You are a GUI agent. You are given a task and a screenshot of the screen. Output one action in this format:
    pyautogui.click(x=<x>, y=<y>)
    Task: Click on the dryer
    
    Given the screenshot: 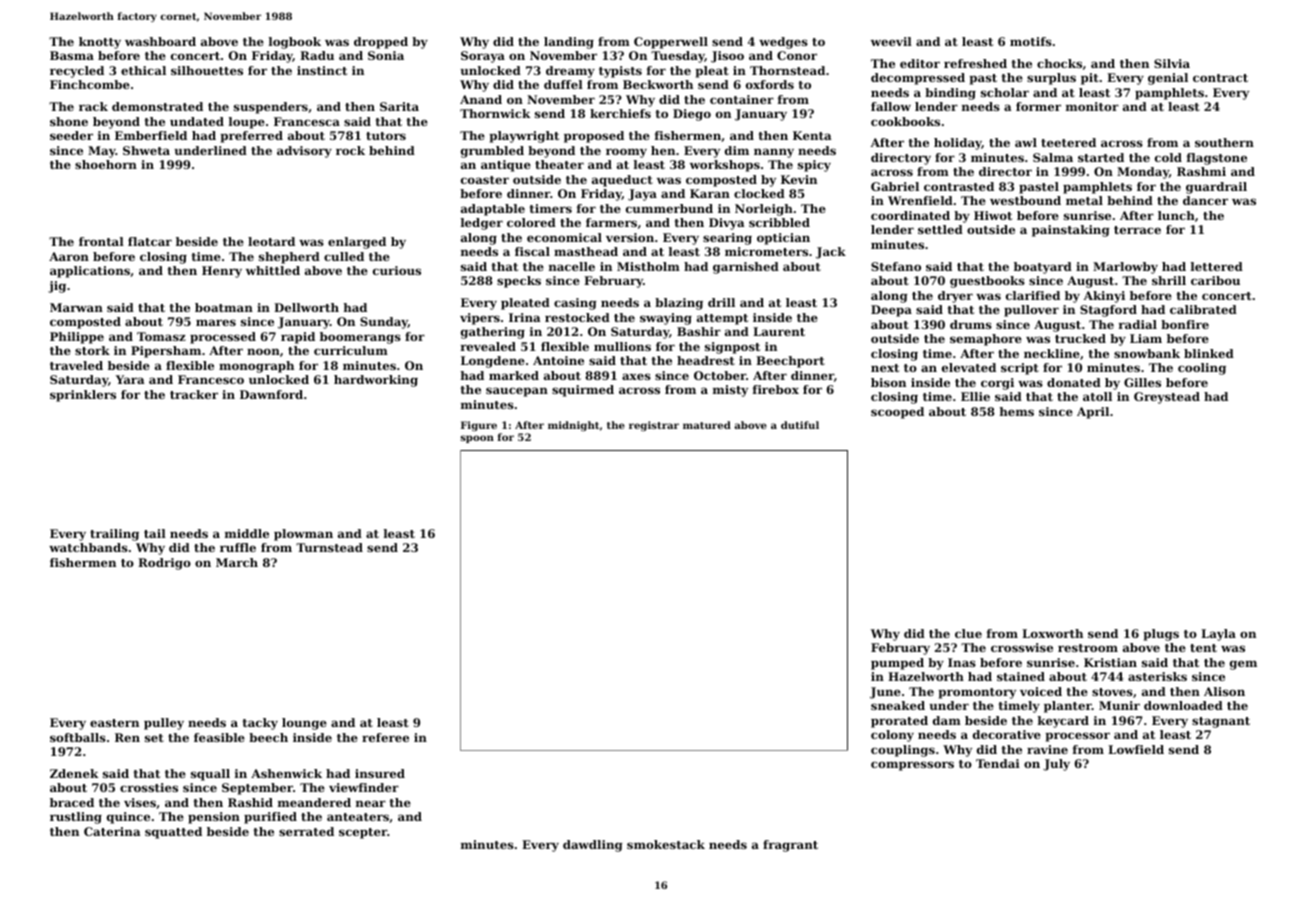 What is the action you would take?
    pyautogui.click(x=955, y=297)
